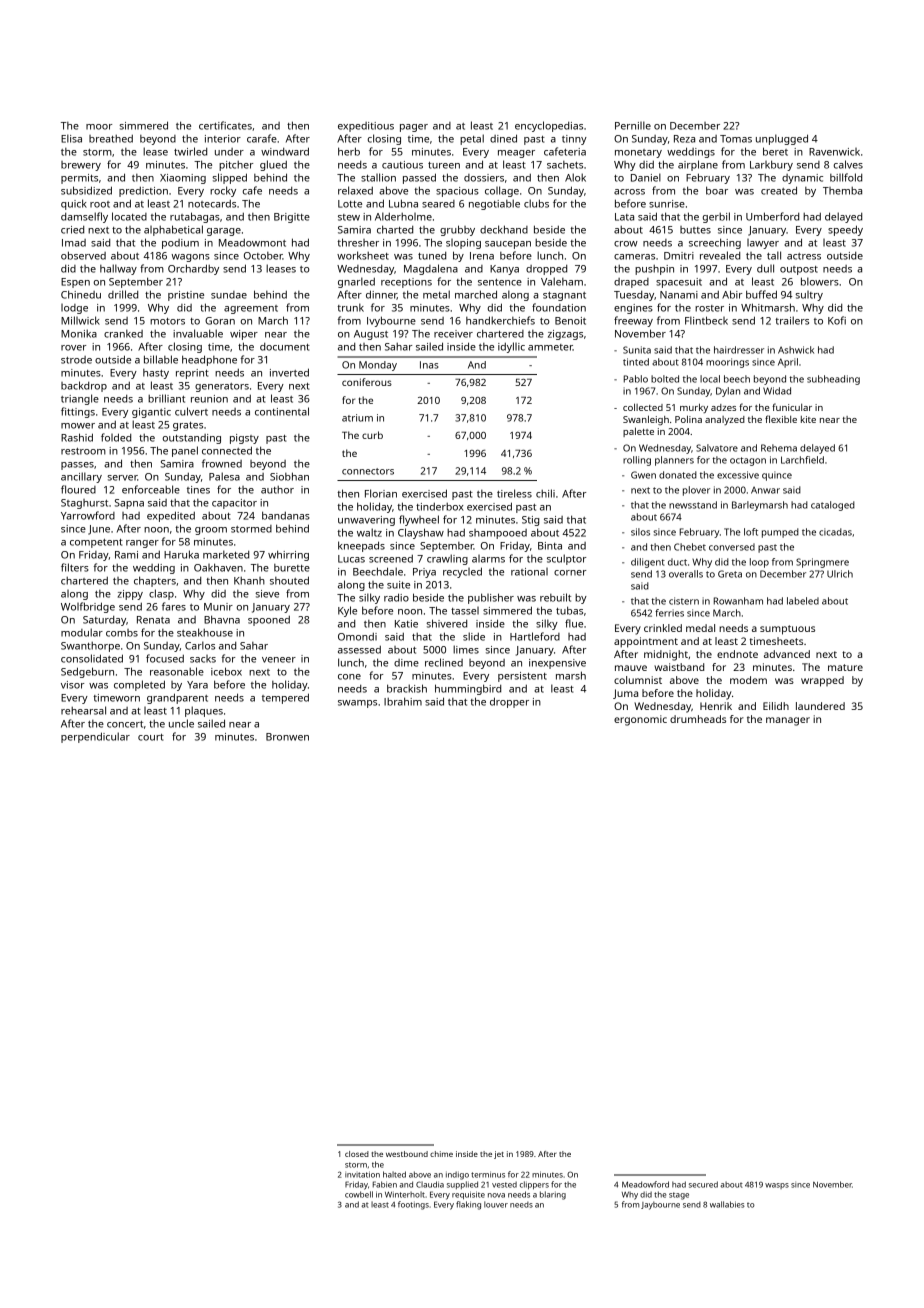  Describe the element at coordinates (78, 426) in the screenshot. I see `mower` at that location.
